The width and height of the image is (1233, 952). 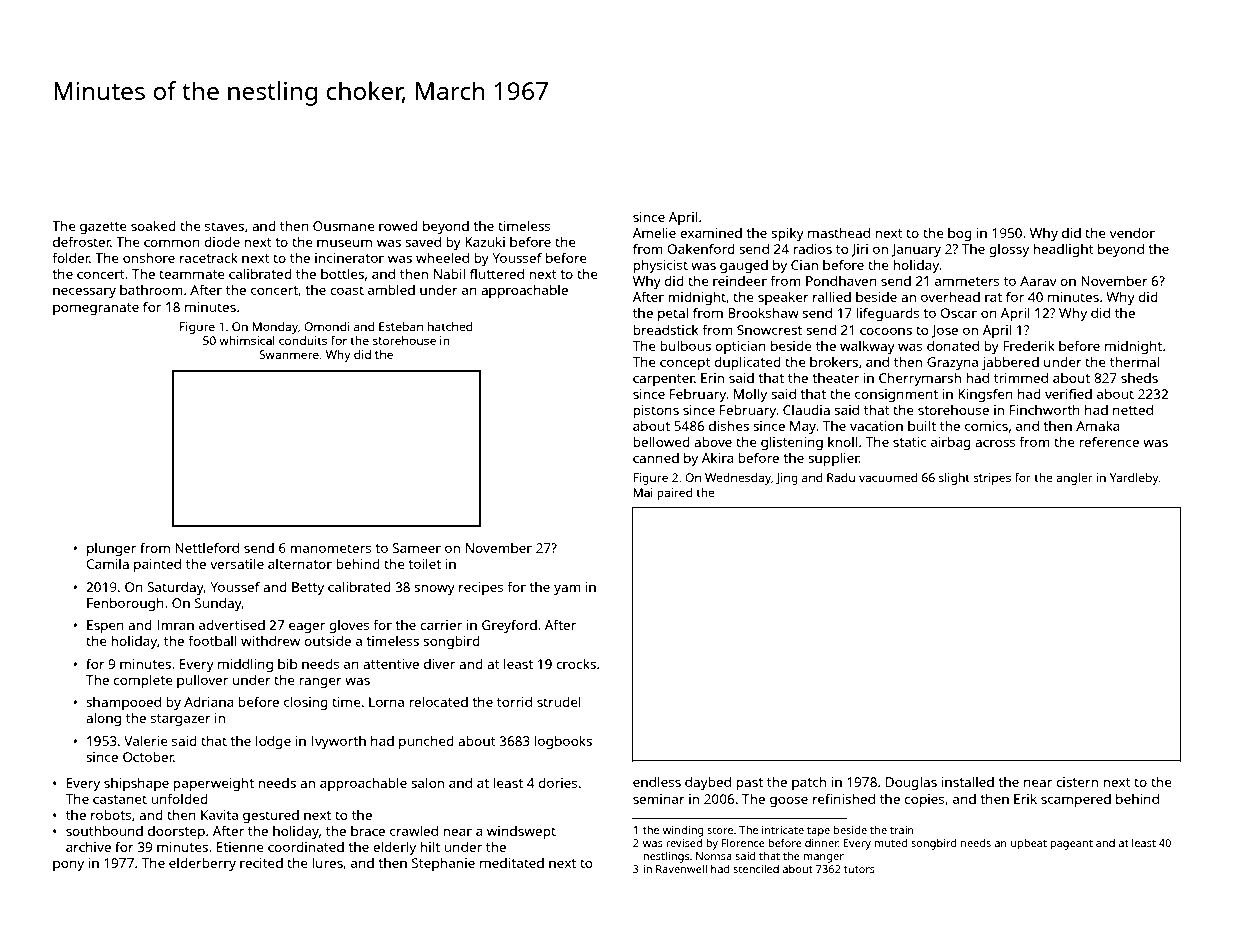 I want to click on recited, so click(x=261, y=863).
